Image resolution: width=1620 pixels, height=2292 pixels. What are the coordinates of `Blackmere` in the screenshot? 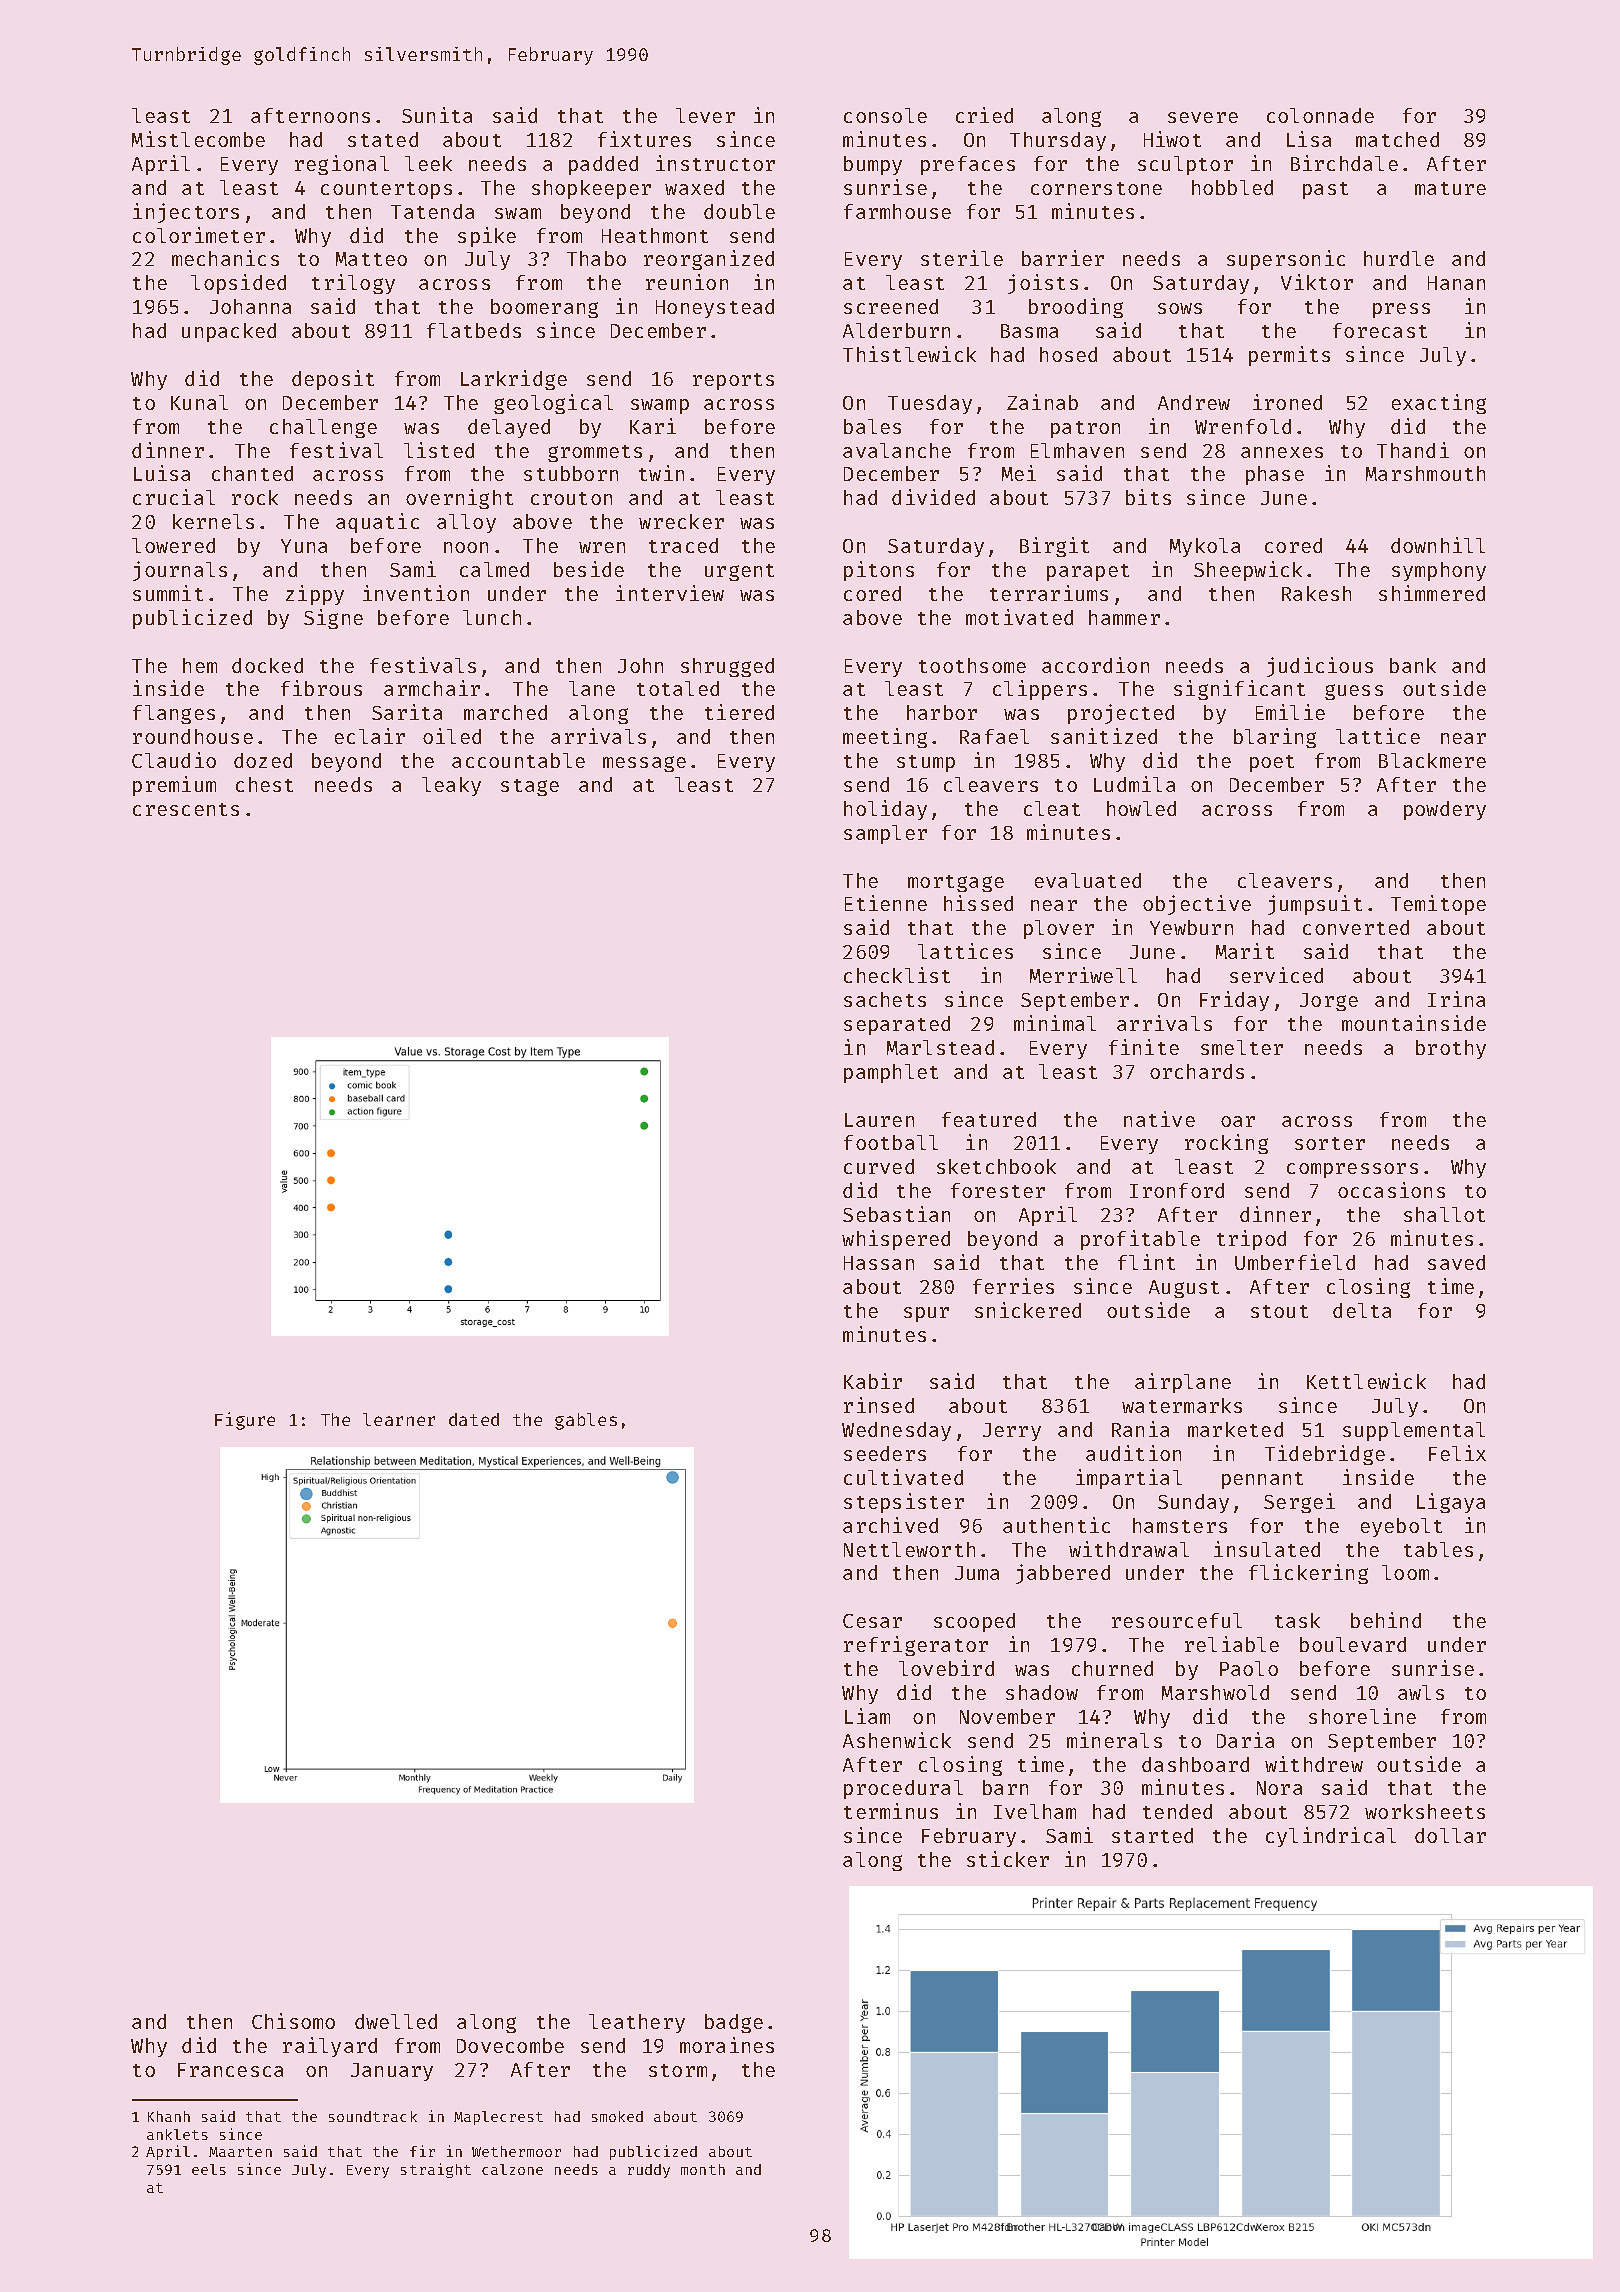 It's located at (1432, 760).
